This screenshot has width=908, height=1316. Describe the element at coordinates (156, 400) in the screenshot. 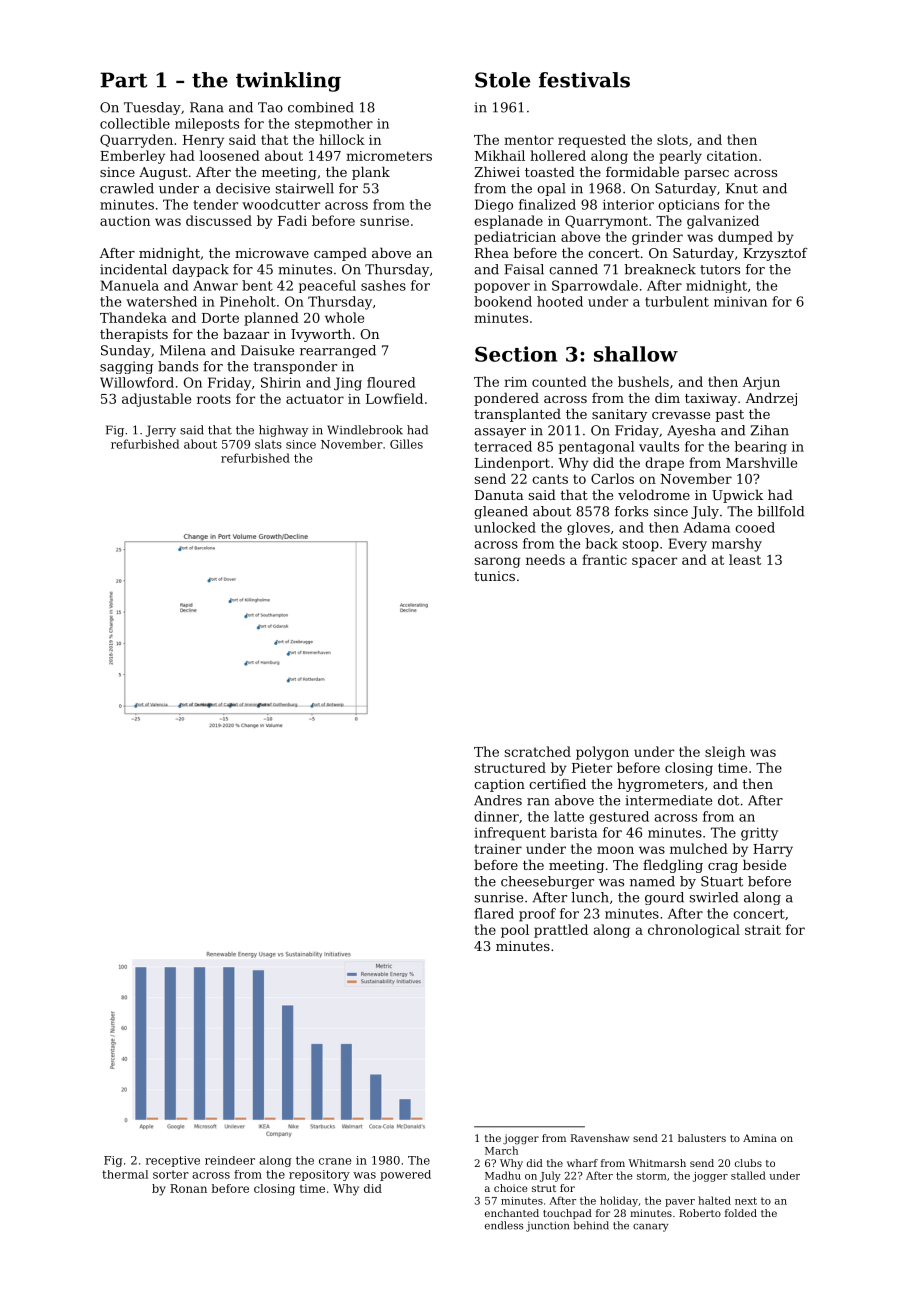

I see `adjustable` at that location.
